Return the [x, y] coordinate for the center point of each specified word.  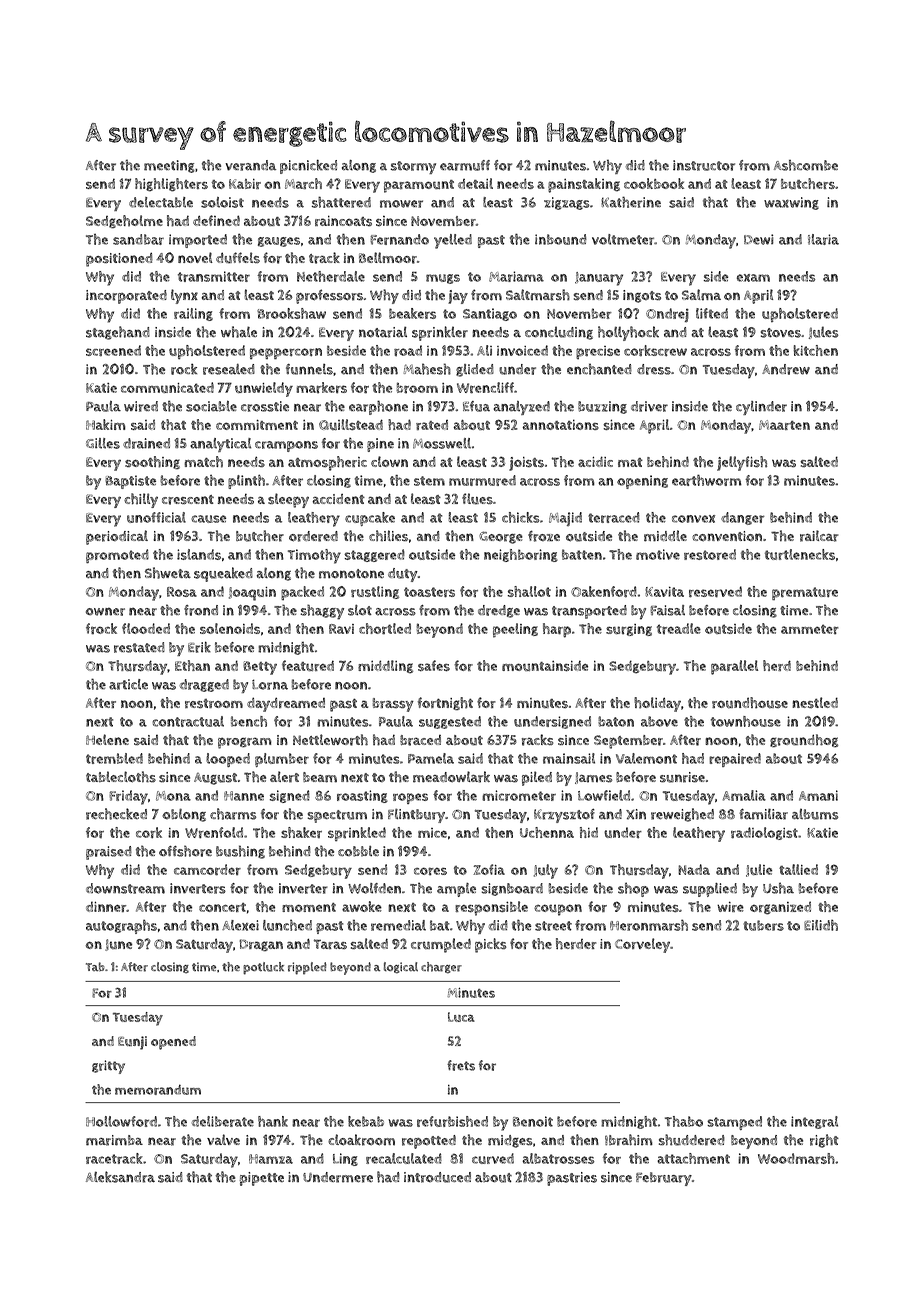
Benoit [533, 1121]
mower [401, 204]
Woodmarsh [796, 1158]
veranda [250, 165]
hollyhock [628, 333]
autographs [121, 927]
